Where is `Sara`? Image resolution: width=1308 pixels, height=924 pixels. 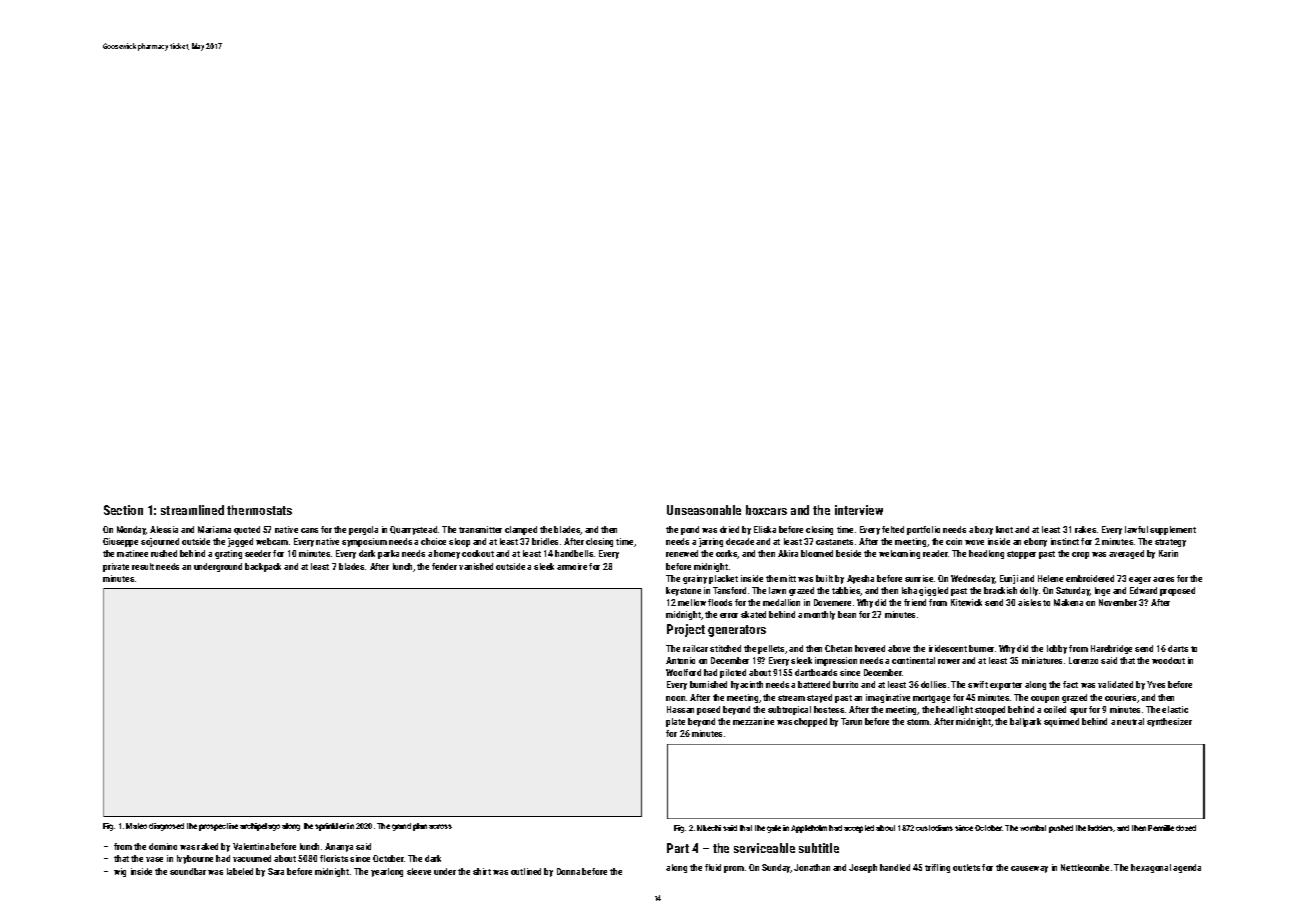 Sara is located at coordinates (276, 871).
